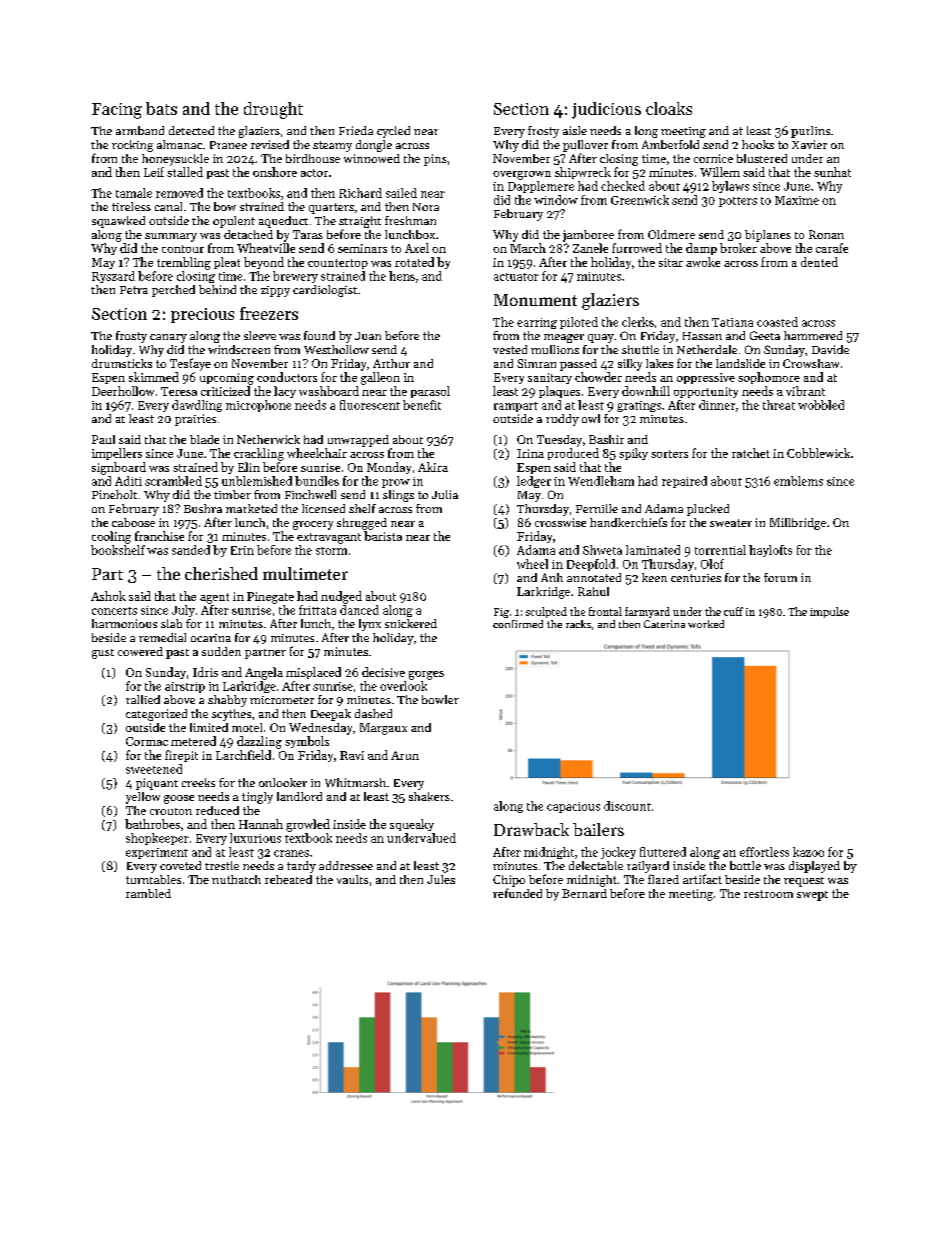  I want to click on turntables, so click(153, 879).
